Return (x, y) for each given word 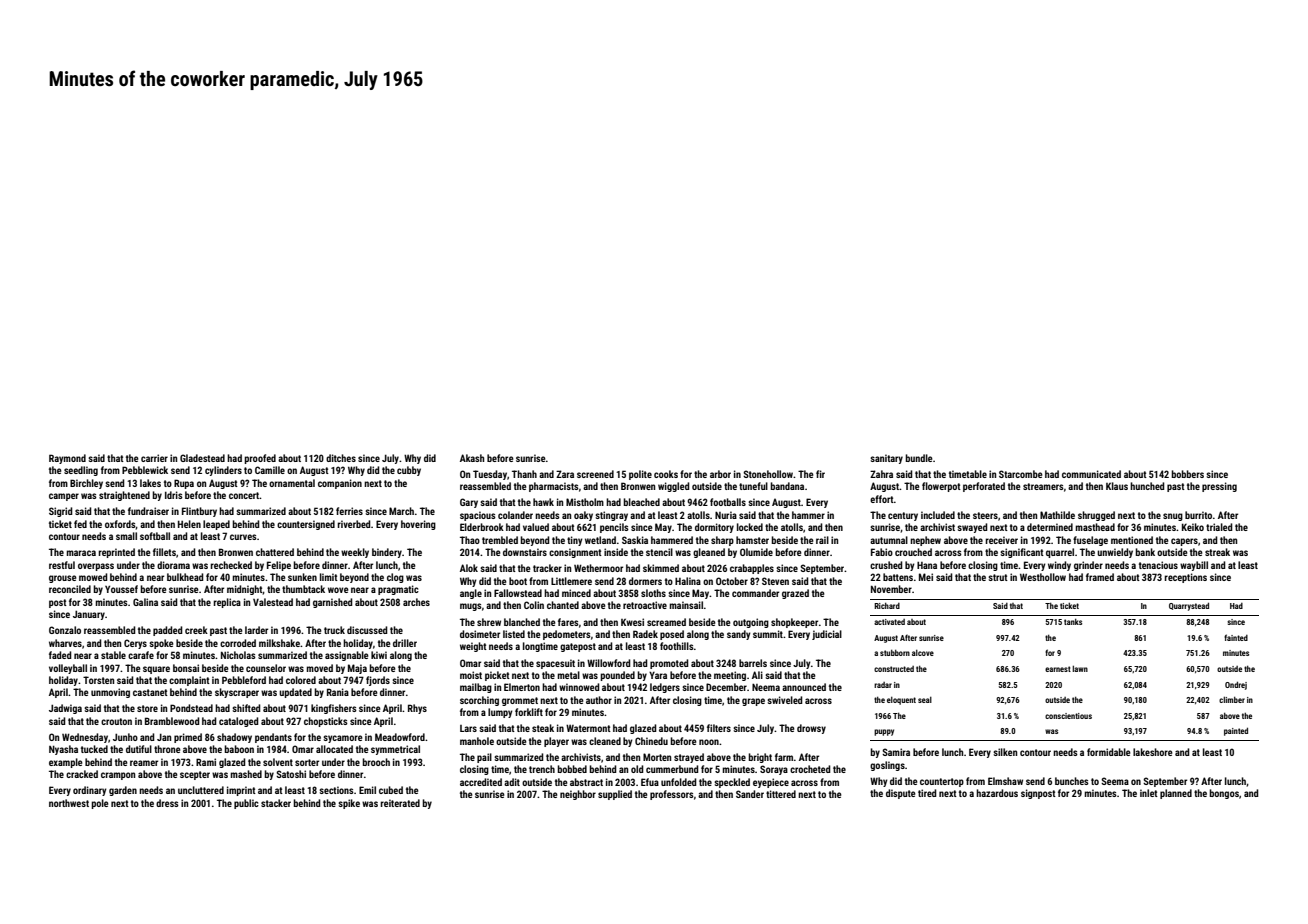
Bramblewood (172, 721)
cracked (82, 774)
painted (1236, 731)
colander (515, 515)
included (938, 515)
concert (244, 495)
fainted (1236, 637)
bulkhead (185, 577)
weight (473, 647)
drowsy (811, 729)
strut (998, 577)
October (732, 581)
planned (1176, 794)
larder (256, 630)
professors (672, 795)
